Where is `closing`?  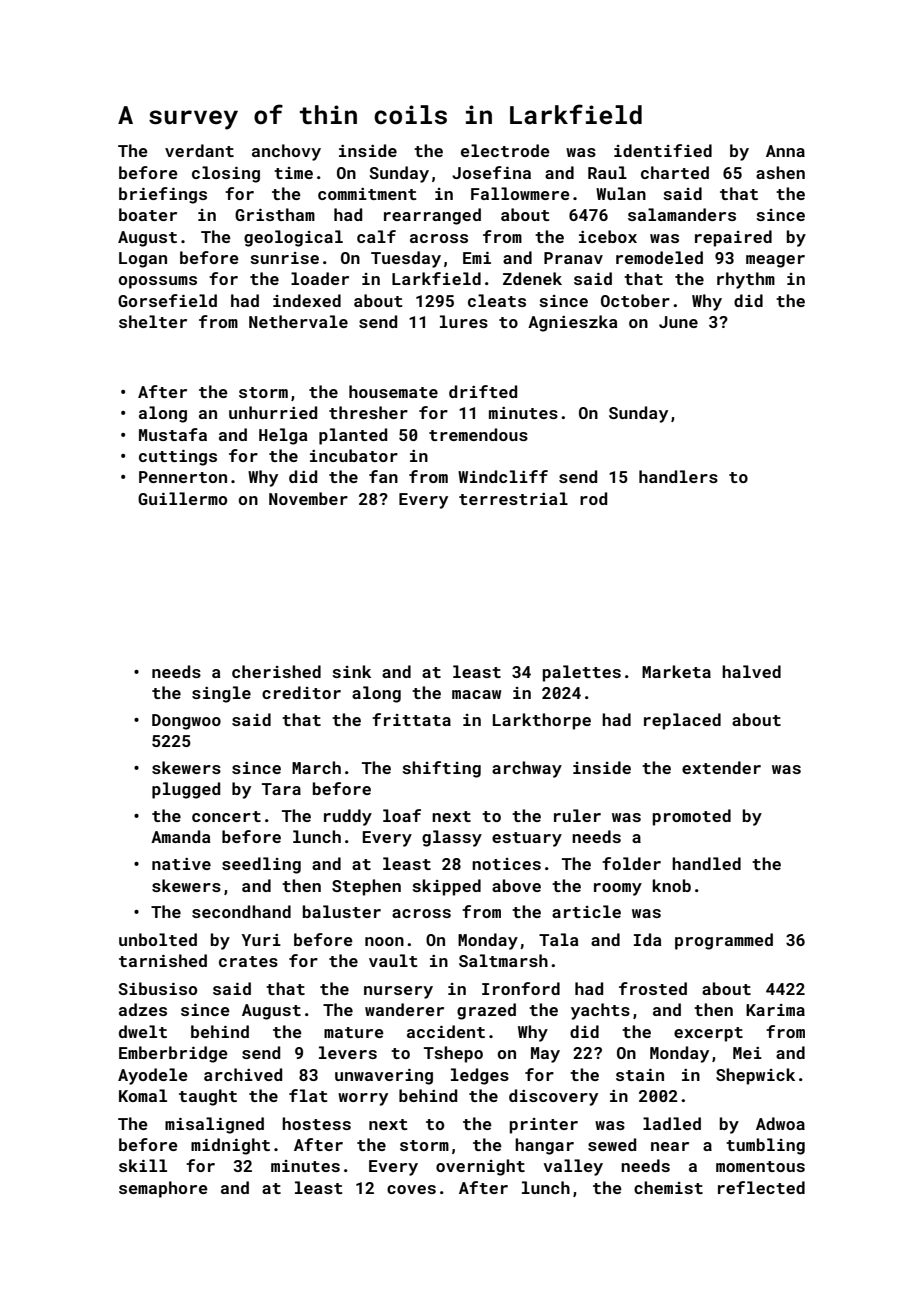
closing is located at coordinates (226, 174).
